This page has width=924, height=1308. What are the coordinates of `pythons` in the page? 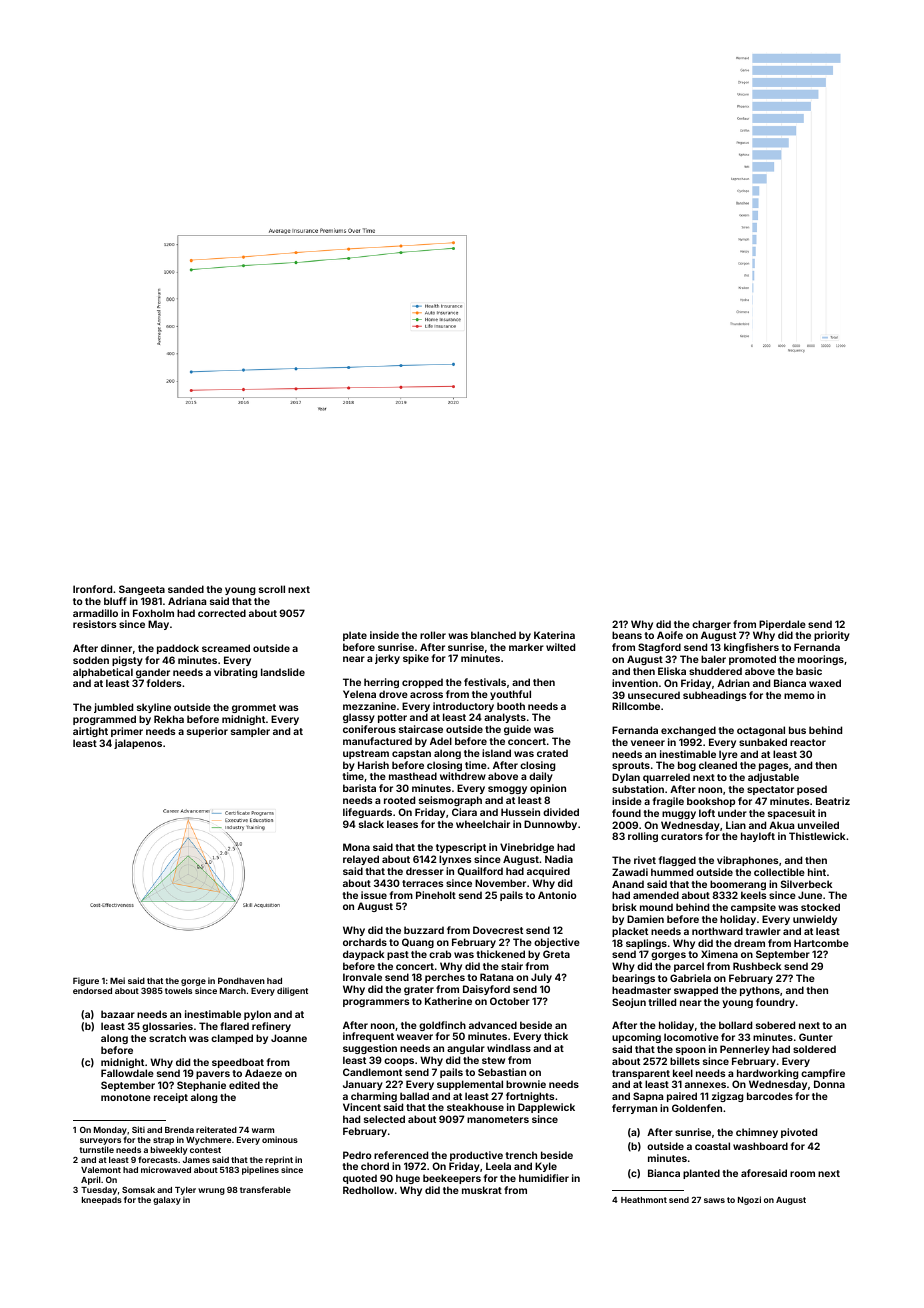 It's located at (760, 991).
